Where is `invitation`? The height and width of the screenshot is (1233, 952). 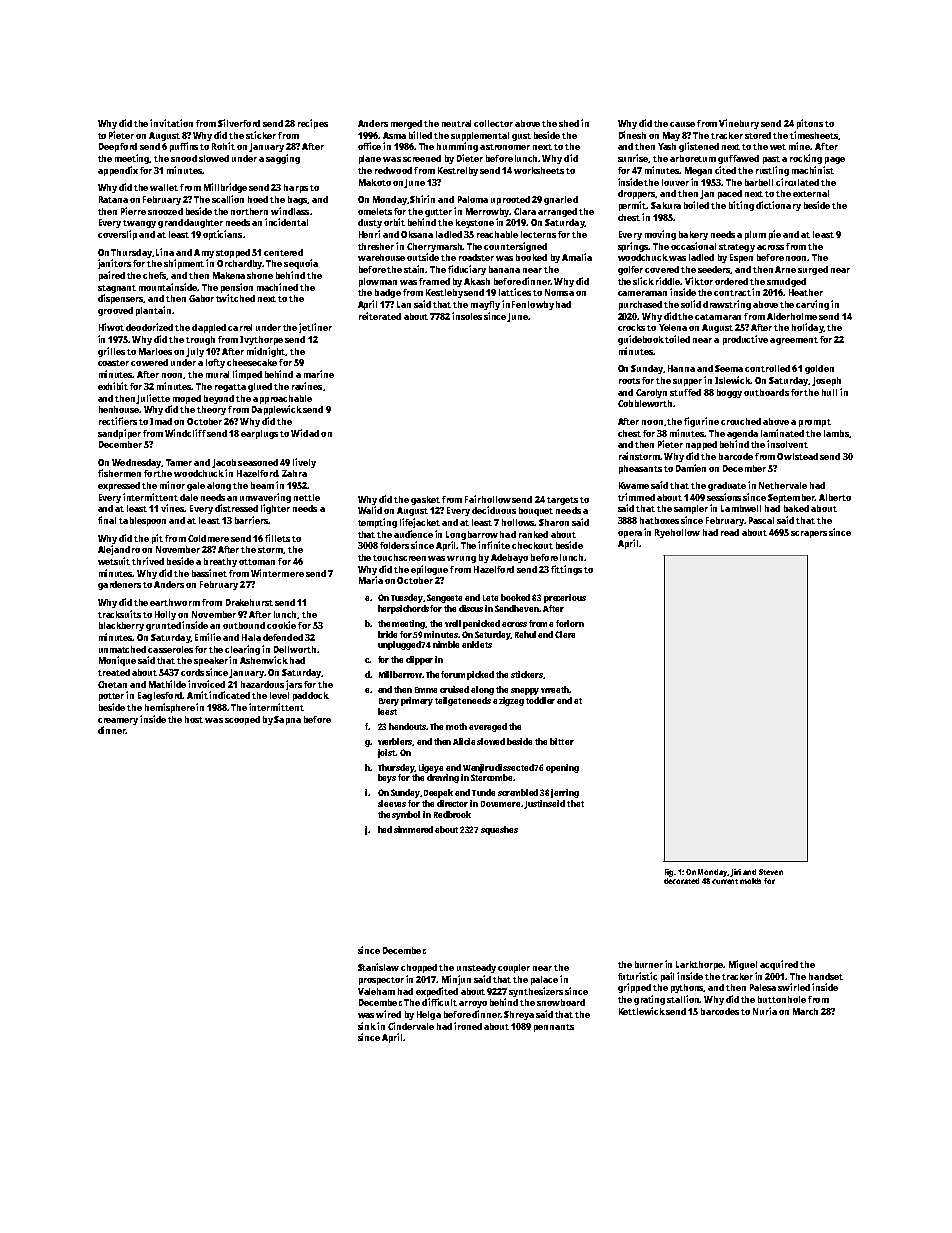
invitation is located at coordinates (171, 123).
